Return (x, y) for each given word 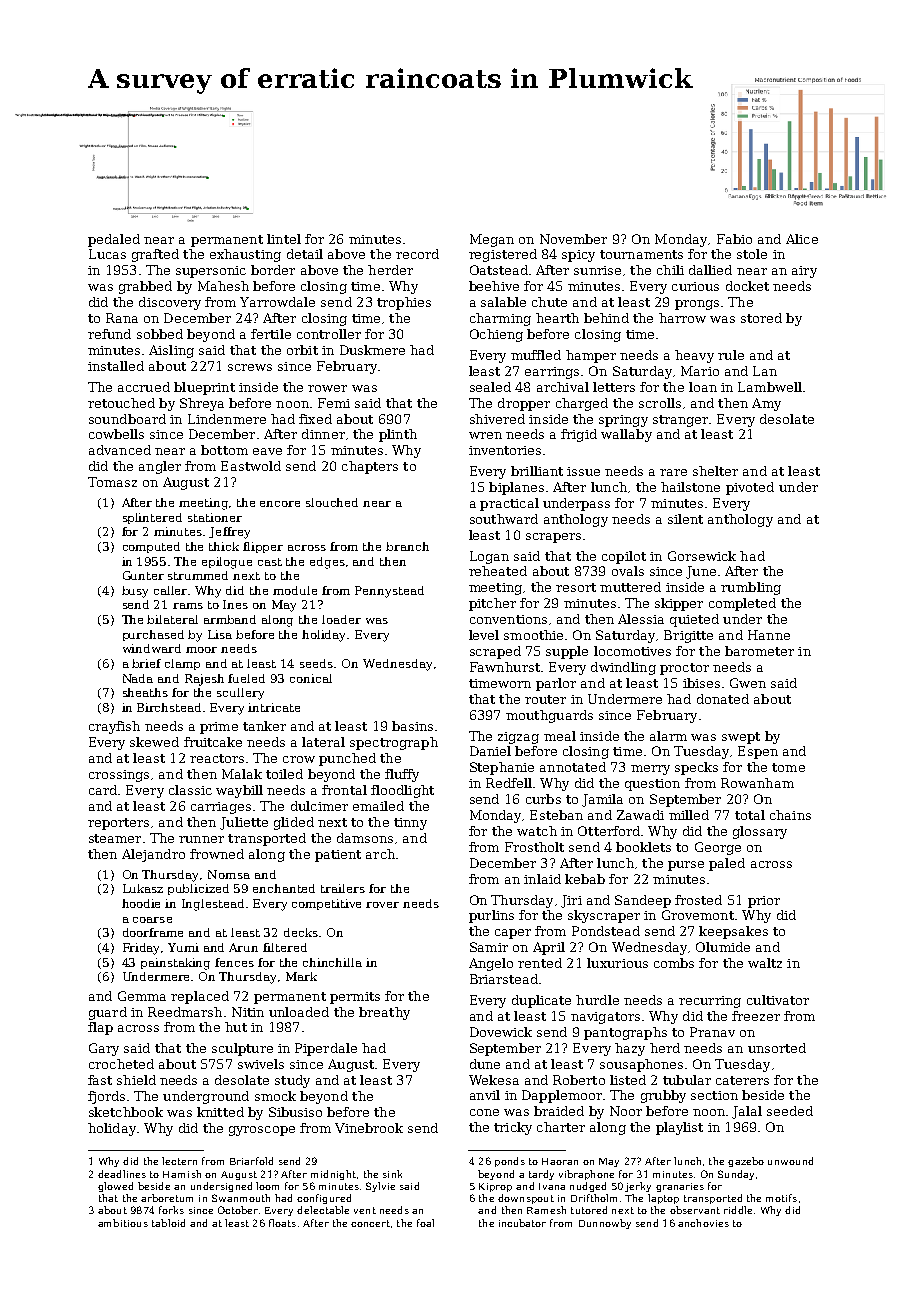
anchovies (703, 1223)
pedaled (114, 240)
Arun (243, 947)
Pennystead (389, 592)
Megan (492, 240)
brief (146, 663)
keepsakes (733, 932)
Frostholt (534, 847)
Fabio (734, 239)
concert (370, 1223)
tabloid (168, 1223)
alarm (668, 736)
